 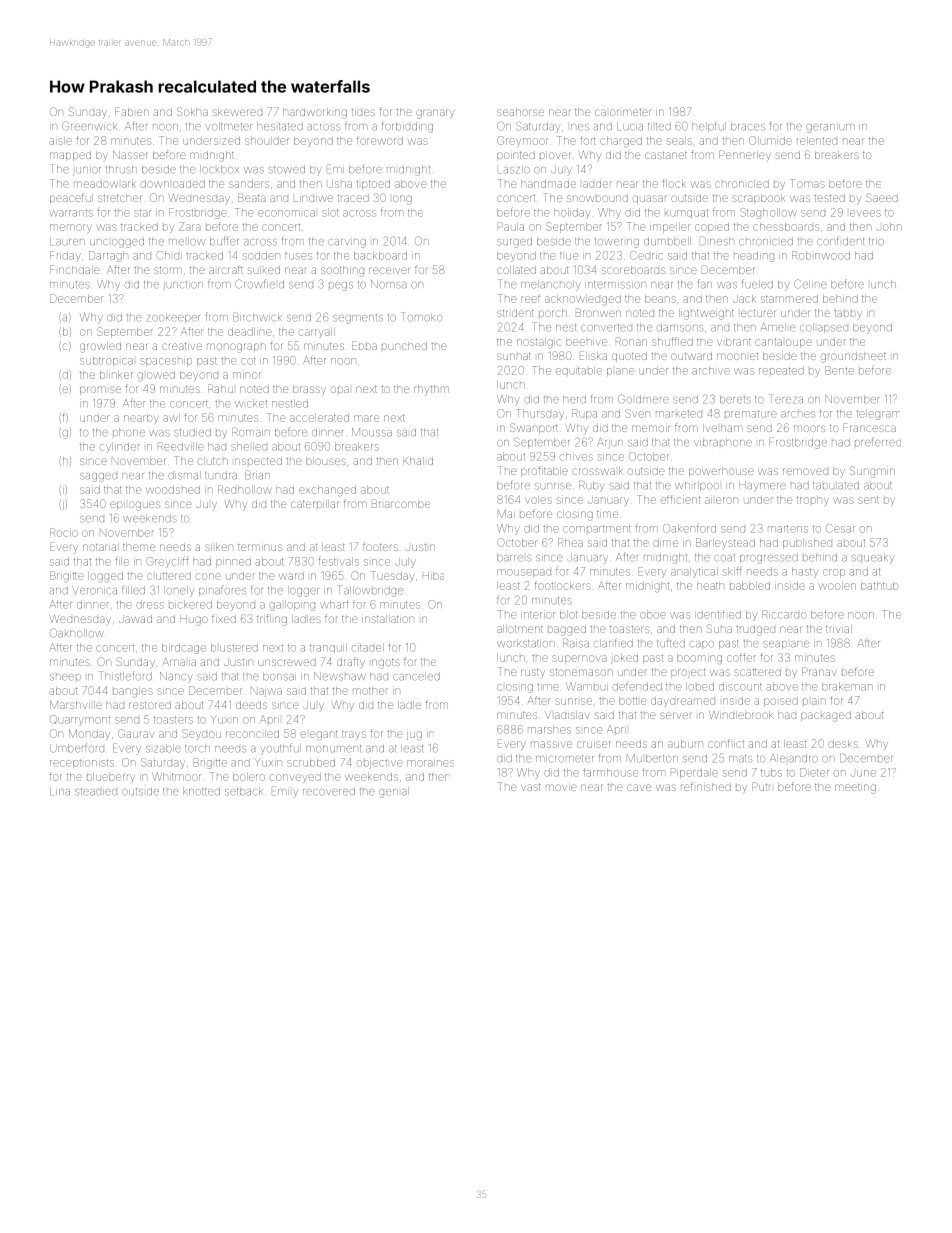 What do you see at coordinates (748, 126) in the screenshot?
I see `braces` at bounding box center [748, 126].
